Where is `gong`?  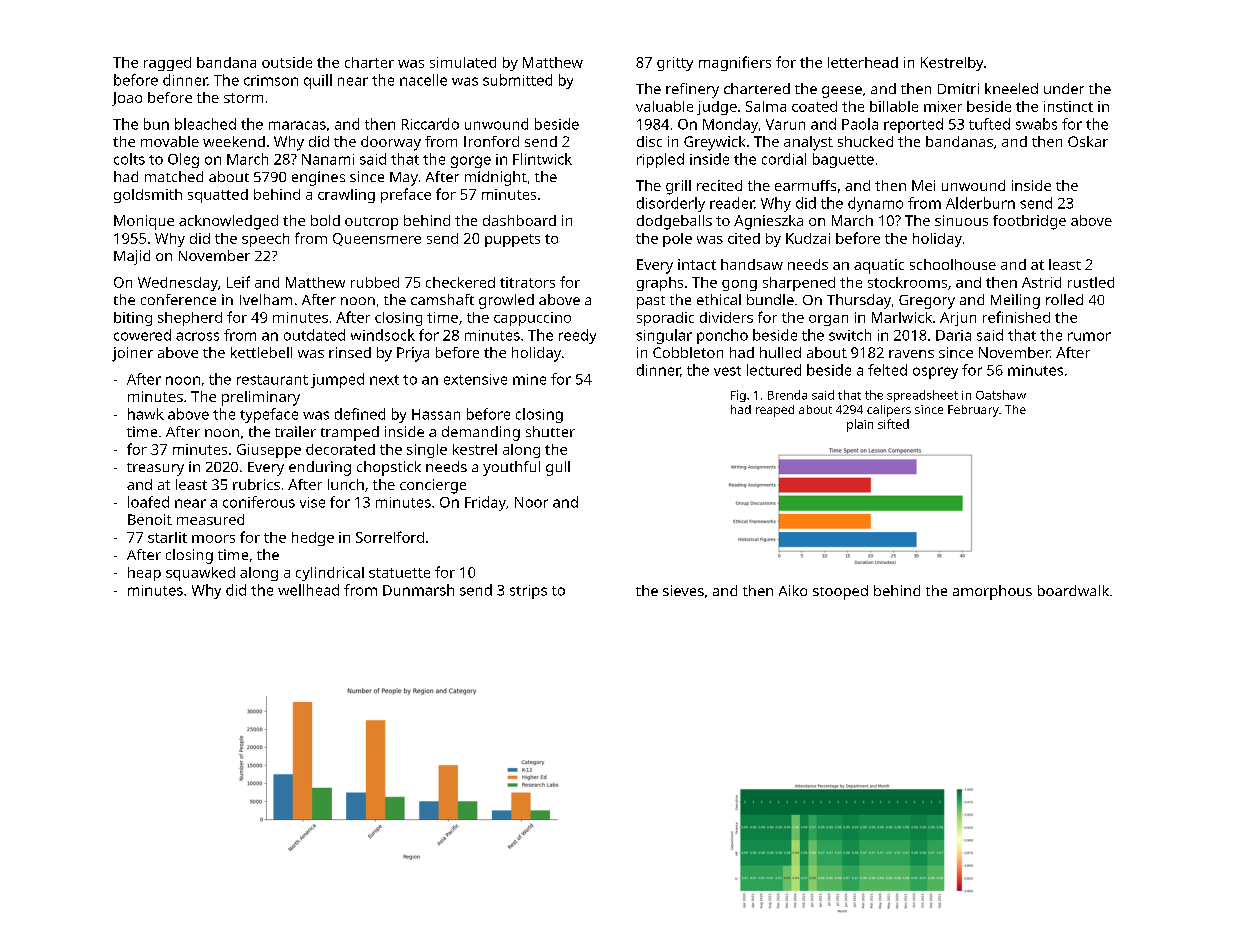 gong is located at coordinates (739, 285).
